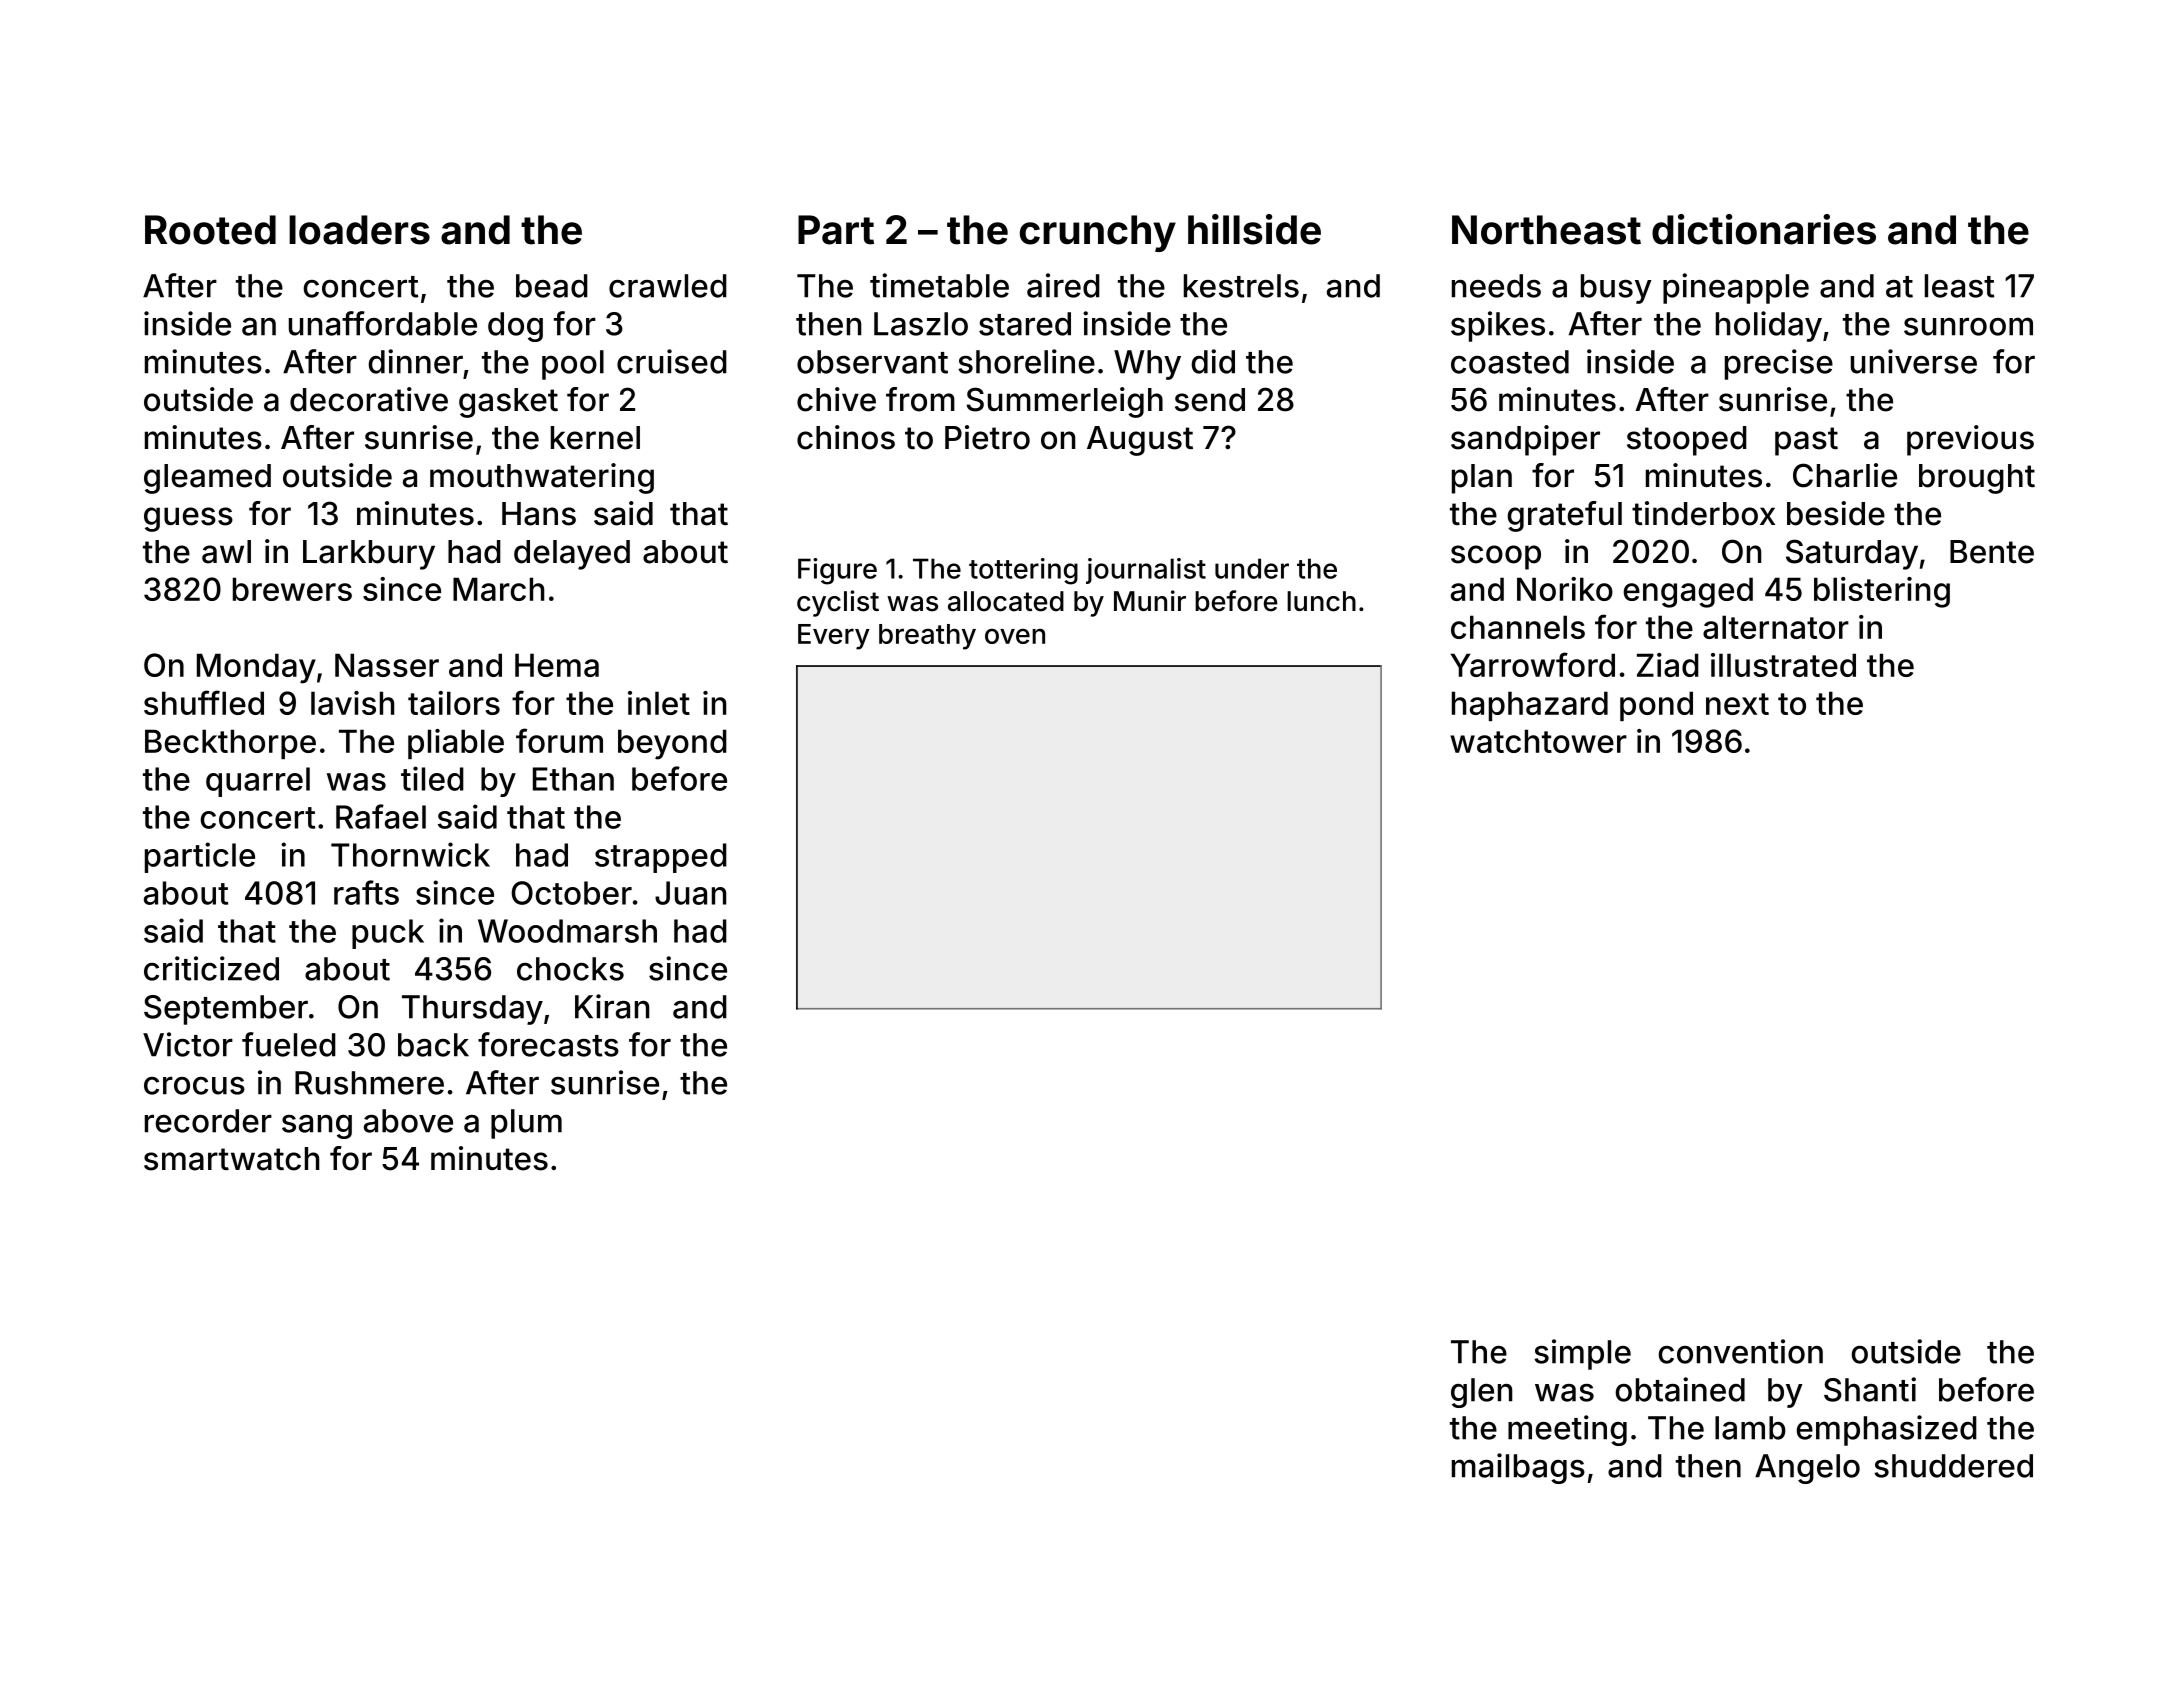 This page has height=1683, width=2178. I want to click on quarrel, so click(258, 782).
